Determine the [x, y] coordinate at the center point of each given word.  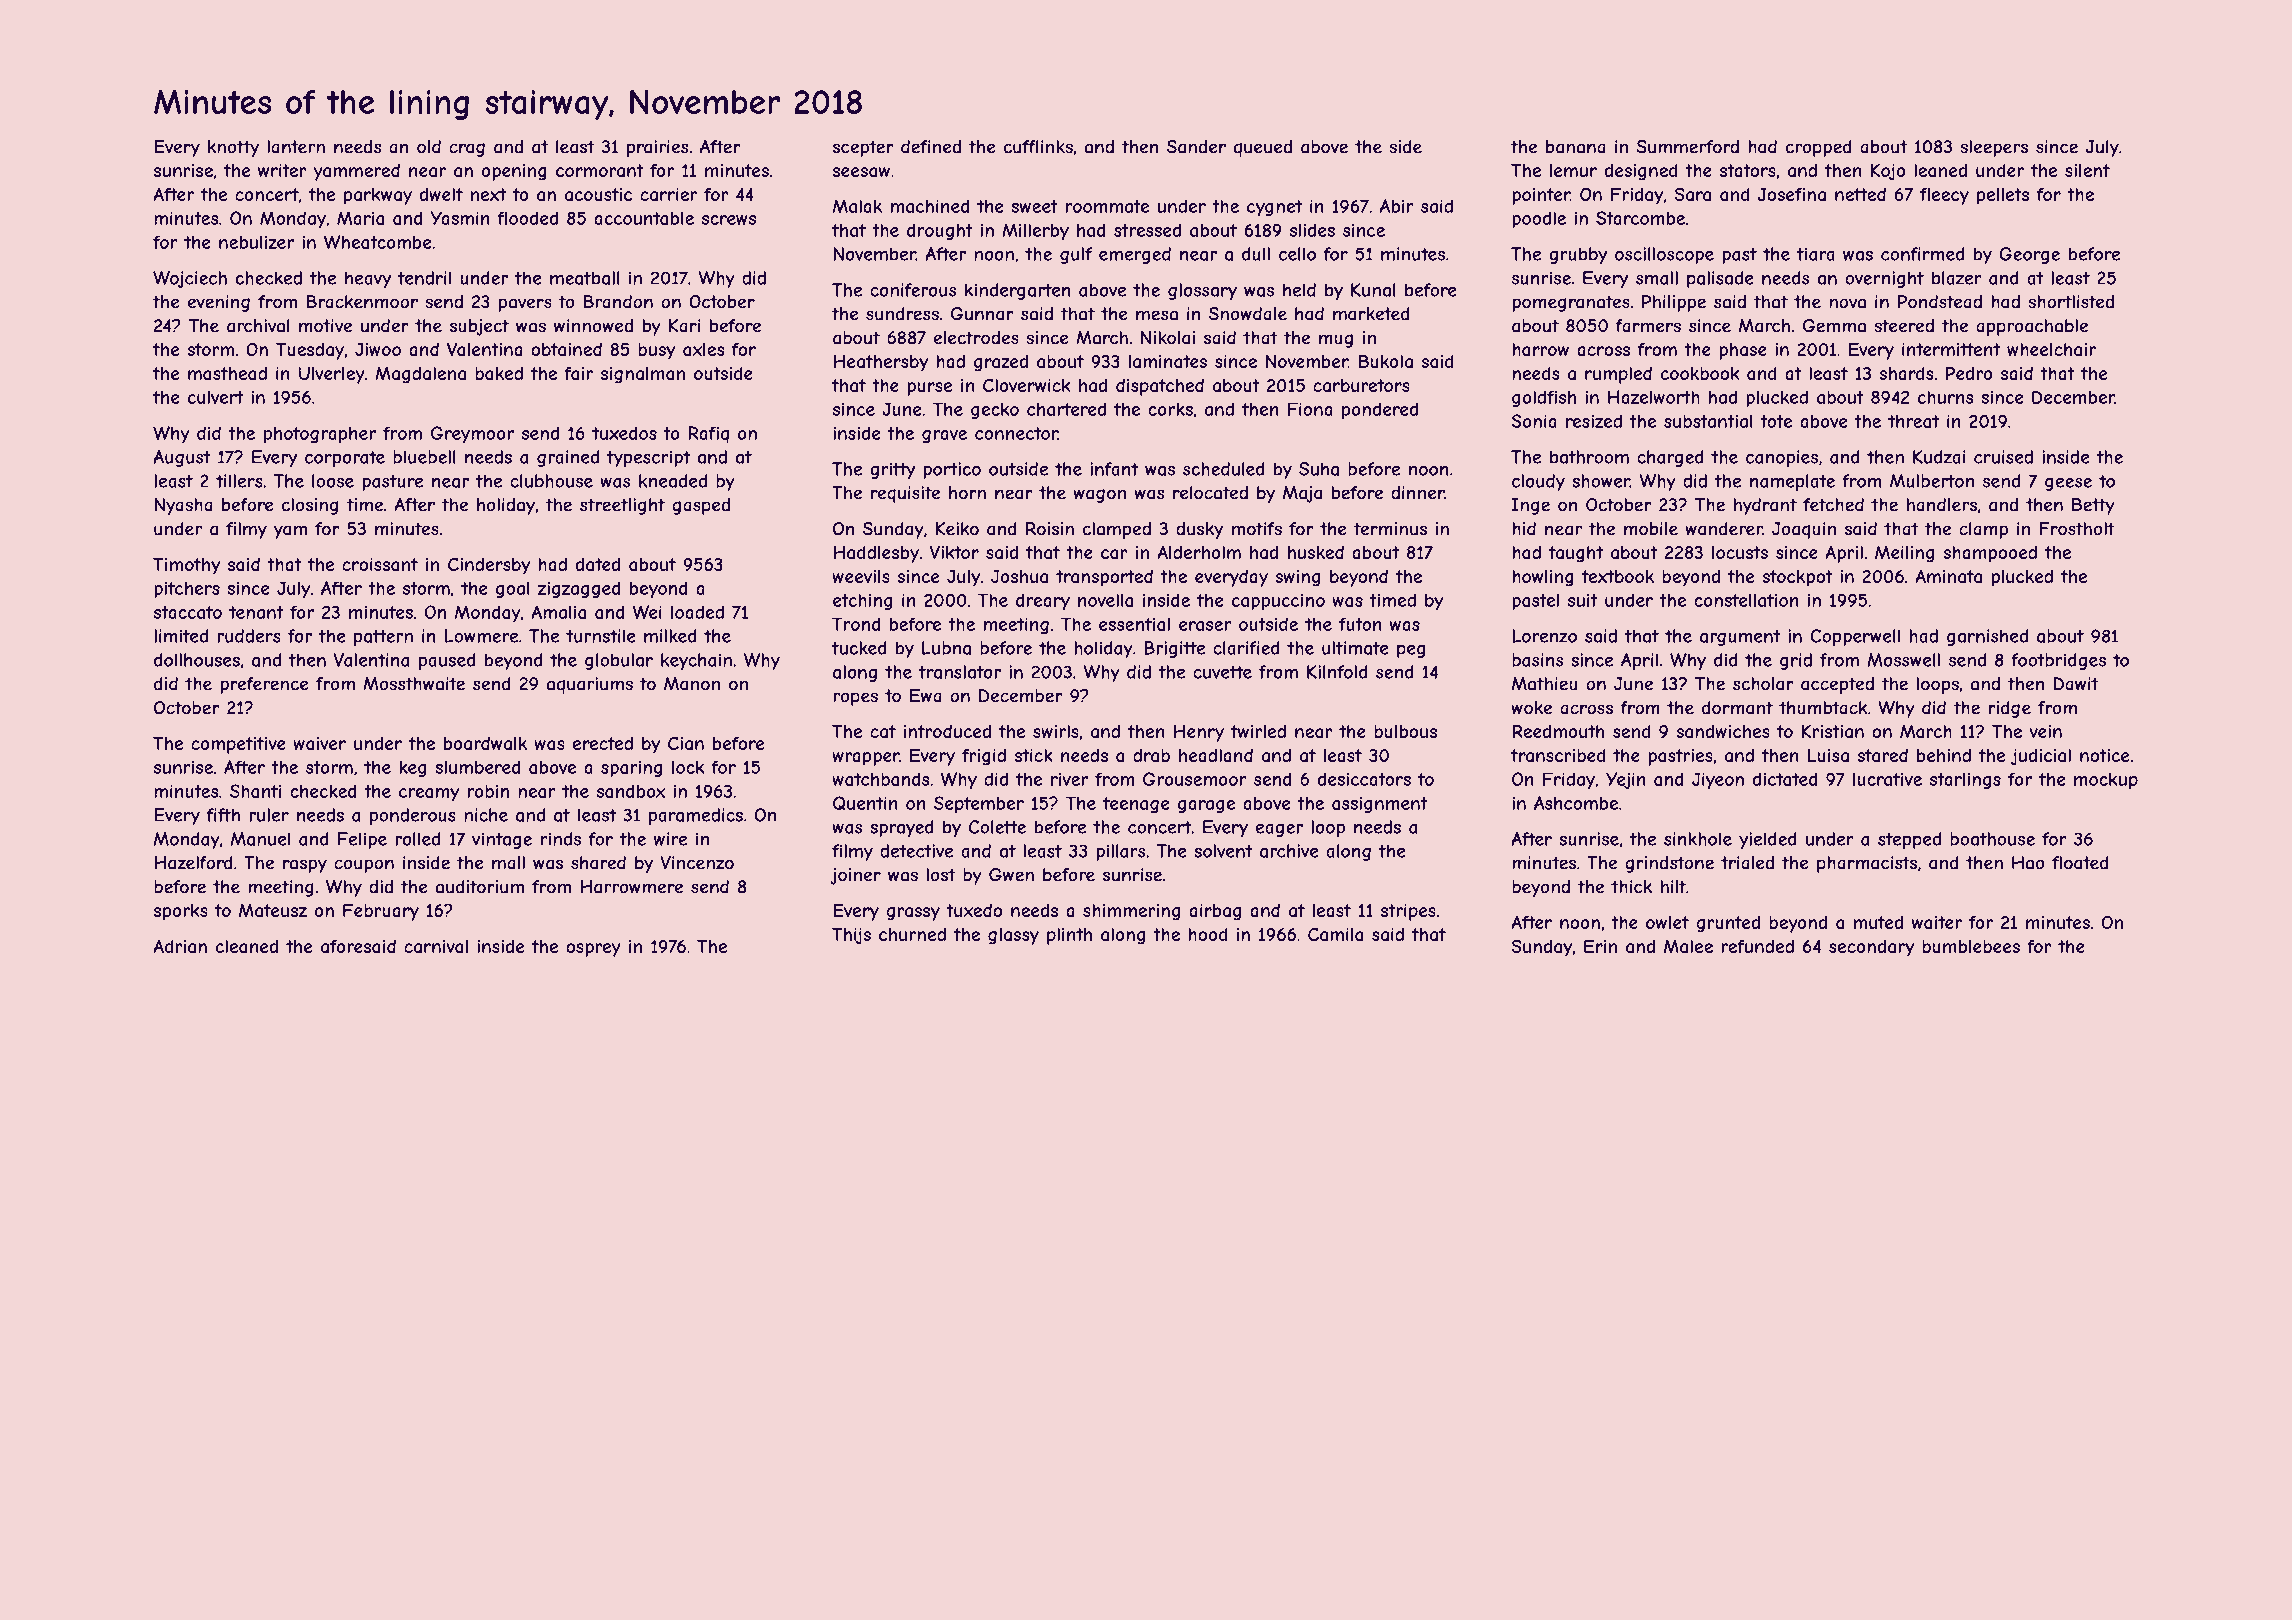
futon [1360, 624]
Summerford [1688, 147]
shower [1601, 481]
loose [333, 481]
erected [603, 743]
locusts [1740, 552]
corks [1170, 409]
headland [1216, 755]
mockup [2106, 781]
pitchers [187, 590]
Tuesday [310, 351]
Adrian [180, 946]
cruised [2003, 457]
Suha [1319, 469]
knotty [233, 148]
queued [1263, 148]
